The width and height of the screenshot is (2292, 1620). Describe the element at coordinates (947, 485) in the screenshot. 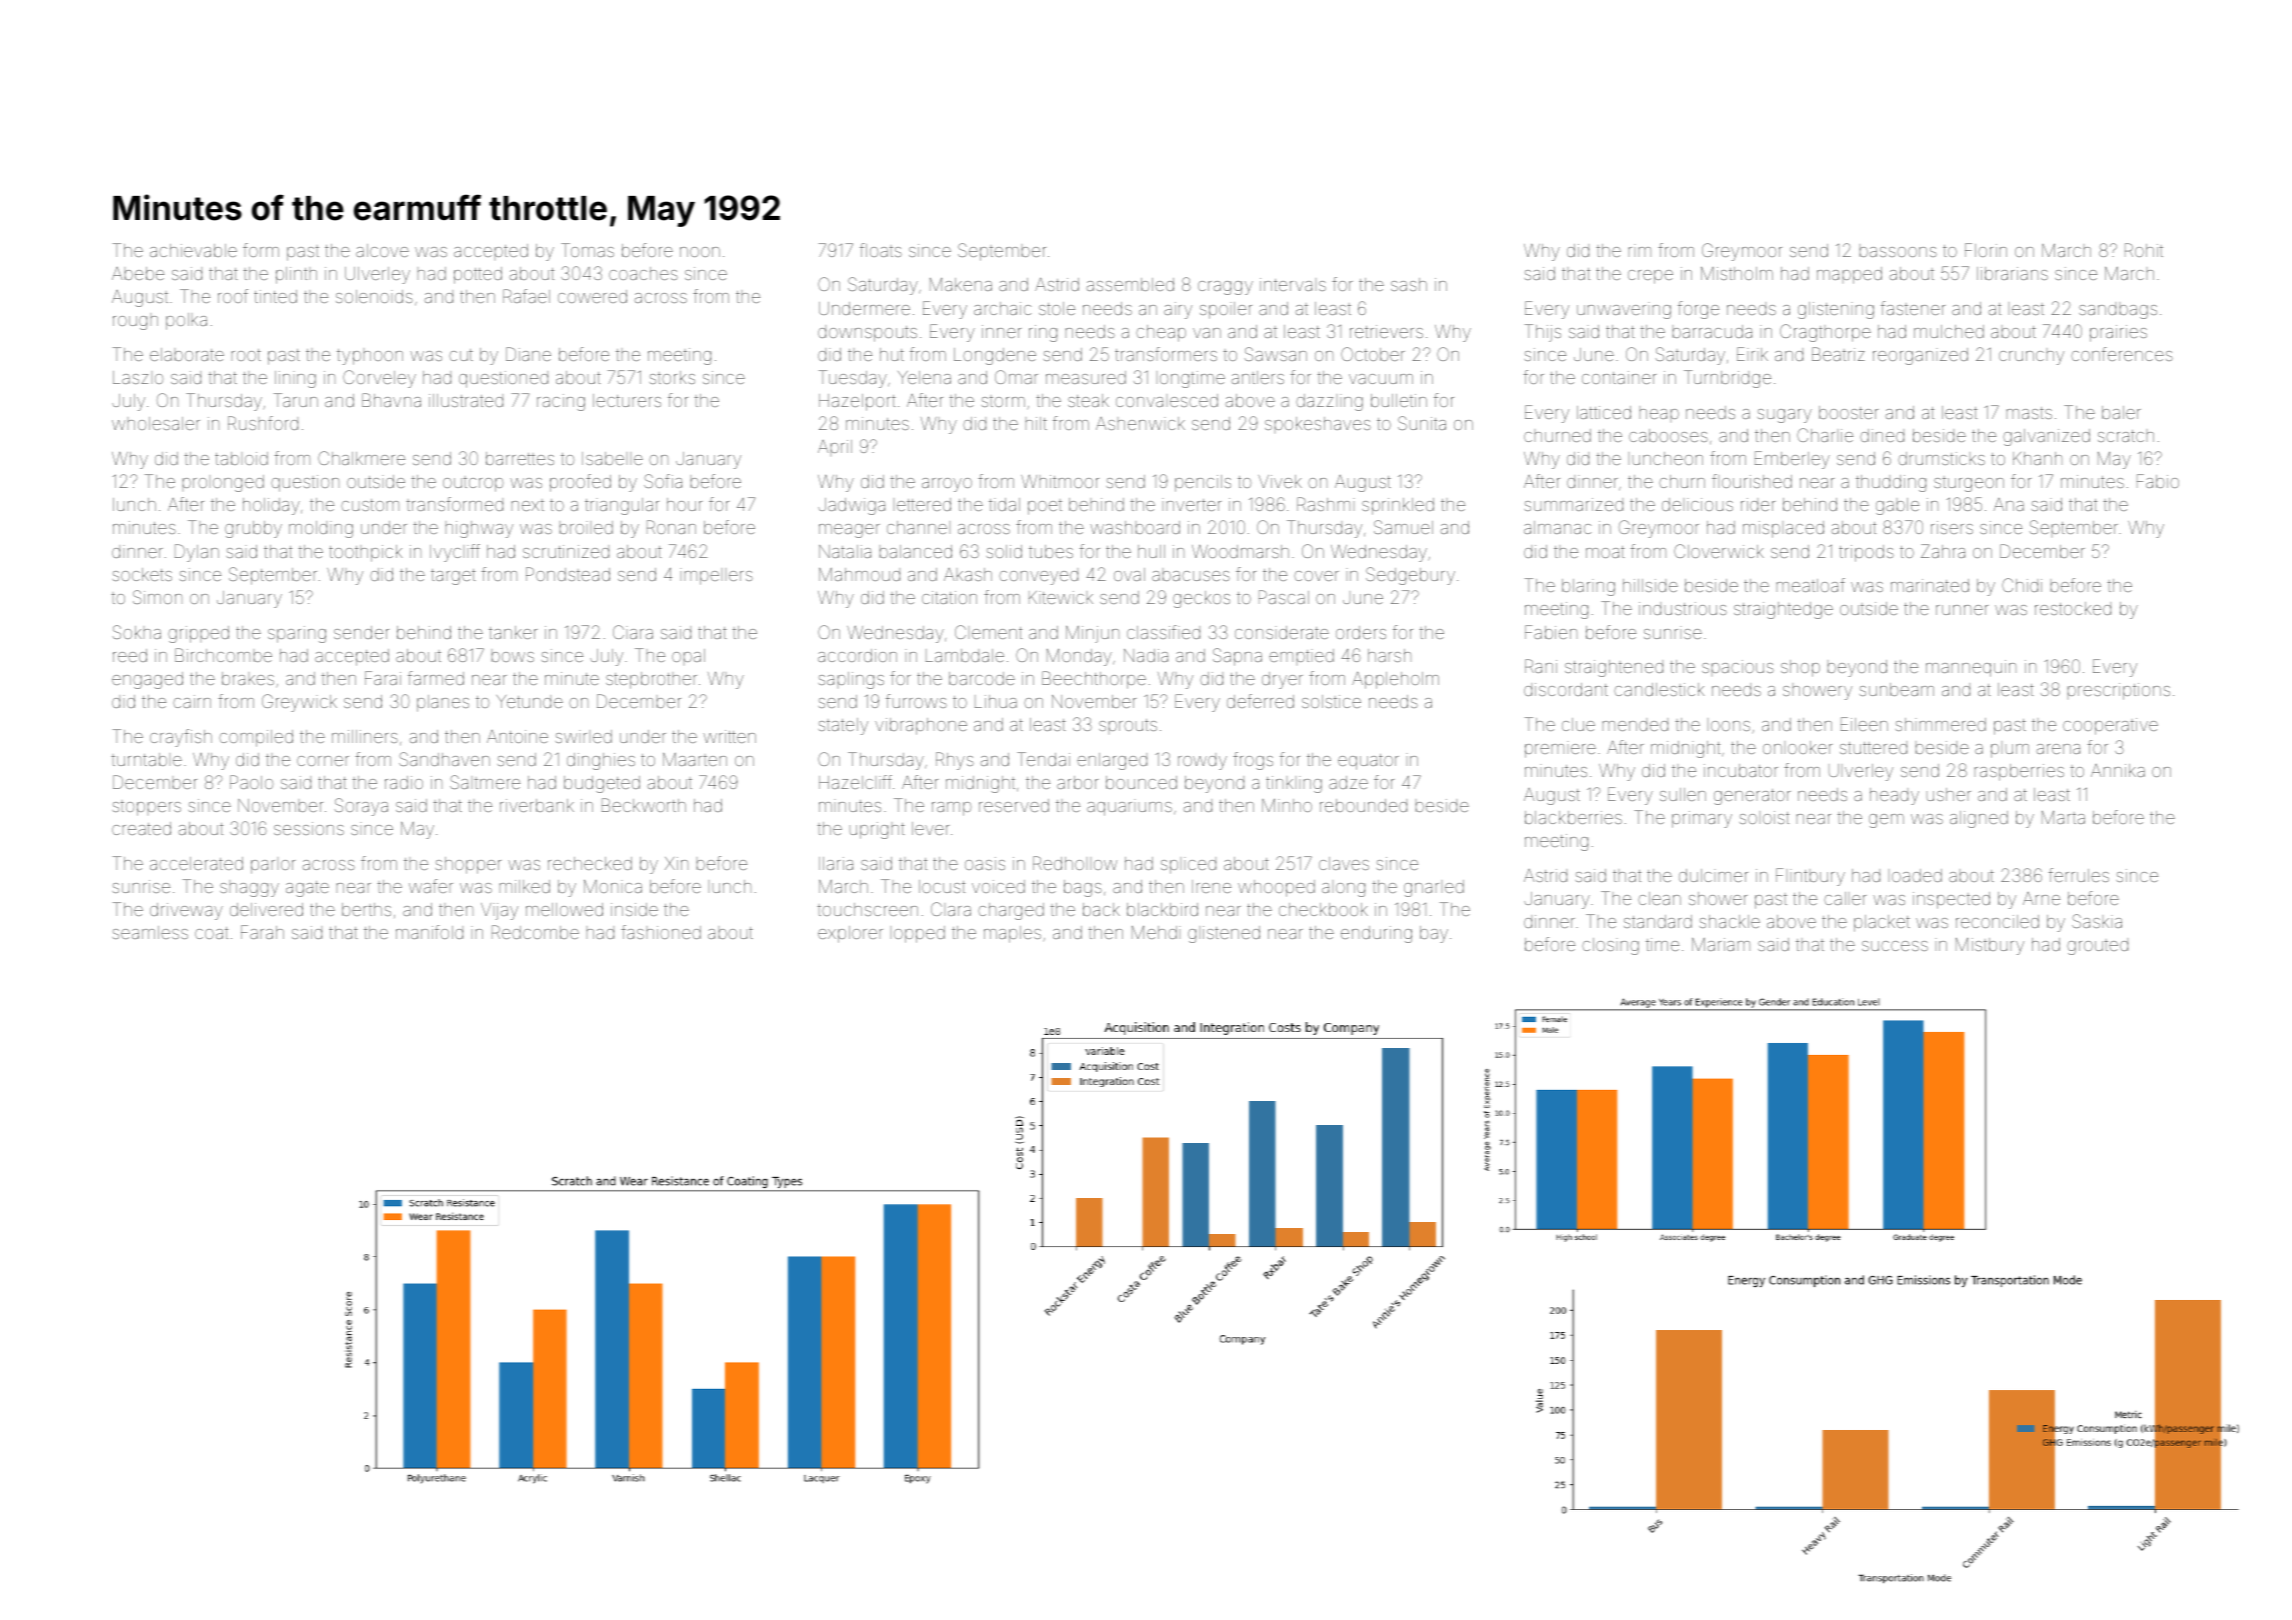

I see `arroyo` at that location.
